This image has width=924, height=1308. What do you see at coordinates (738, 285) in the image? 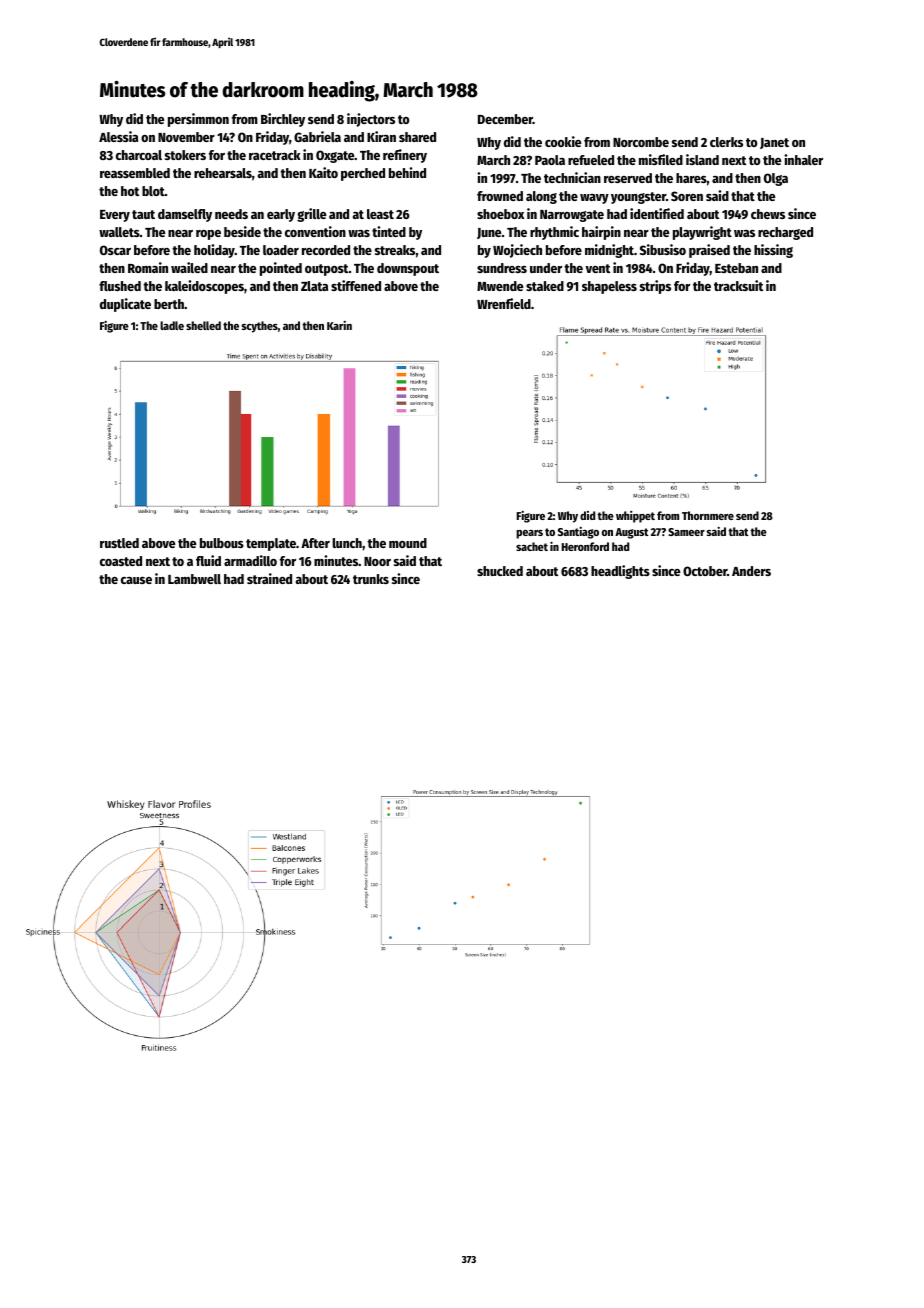
I see `tracksuit` at bounding box center [738, 285].
